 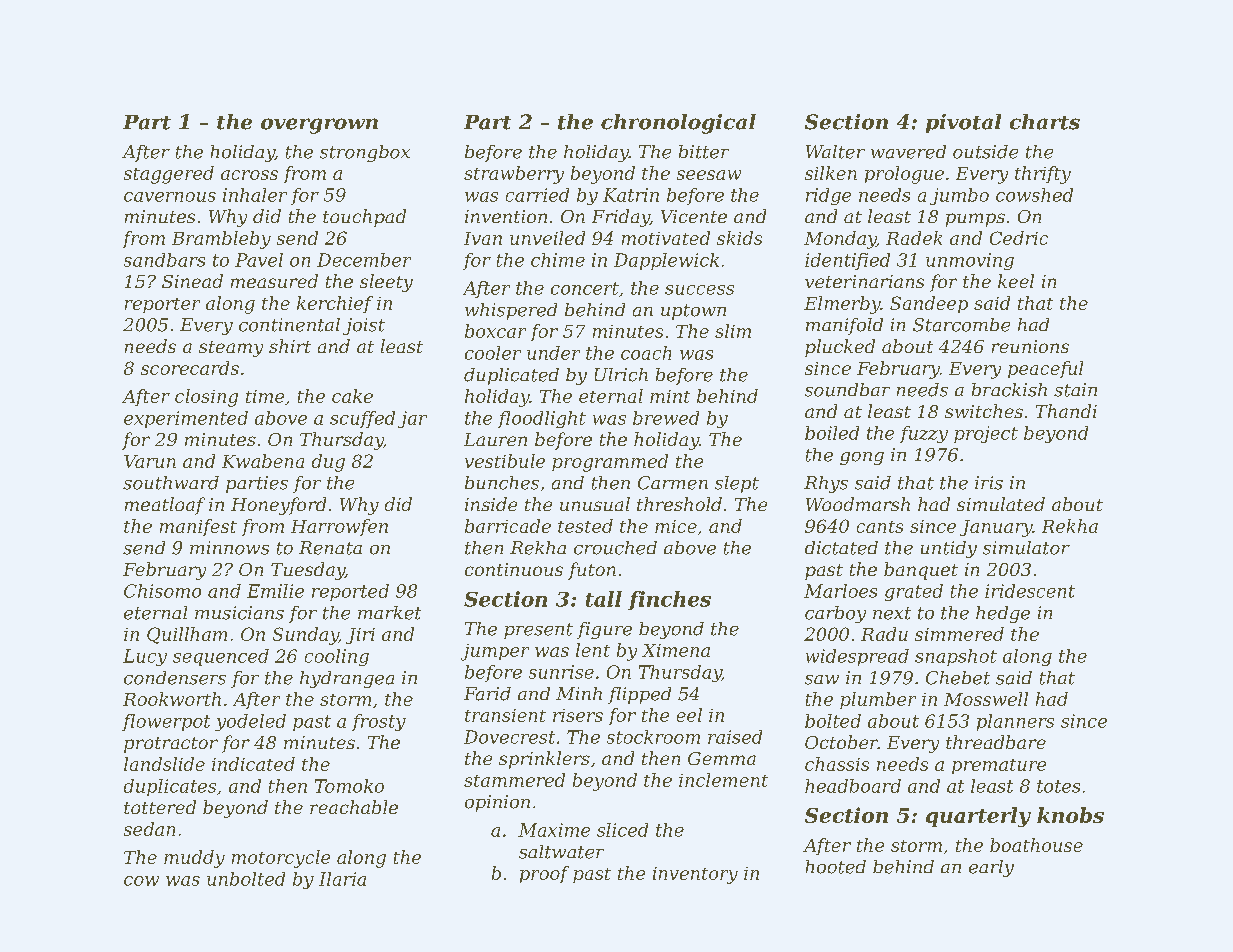 I want to click on mint, so click(x=670, y=396).
